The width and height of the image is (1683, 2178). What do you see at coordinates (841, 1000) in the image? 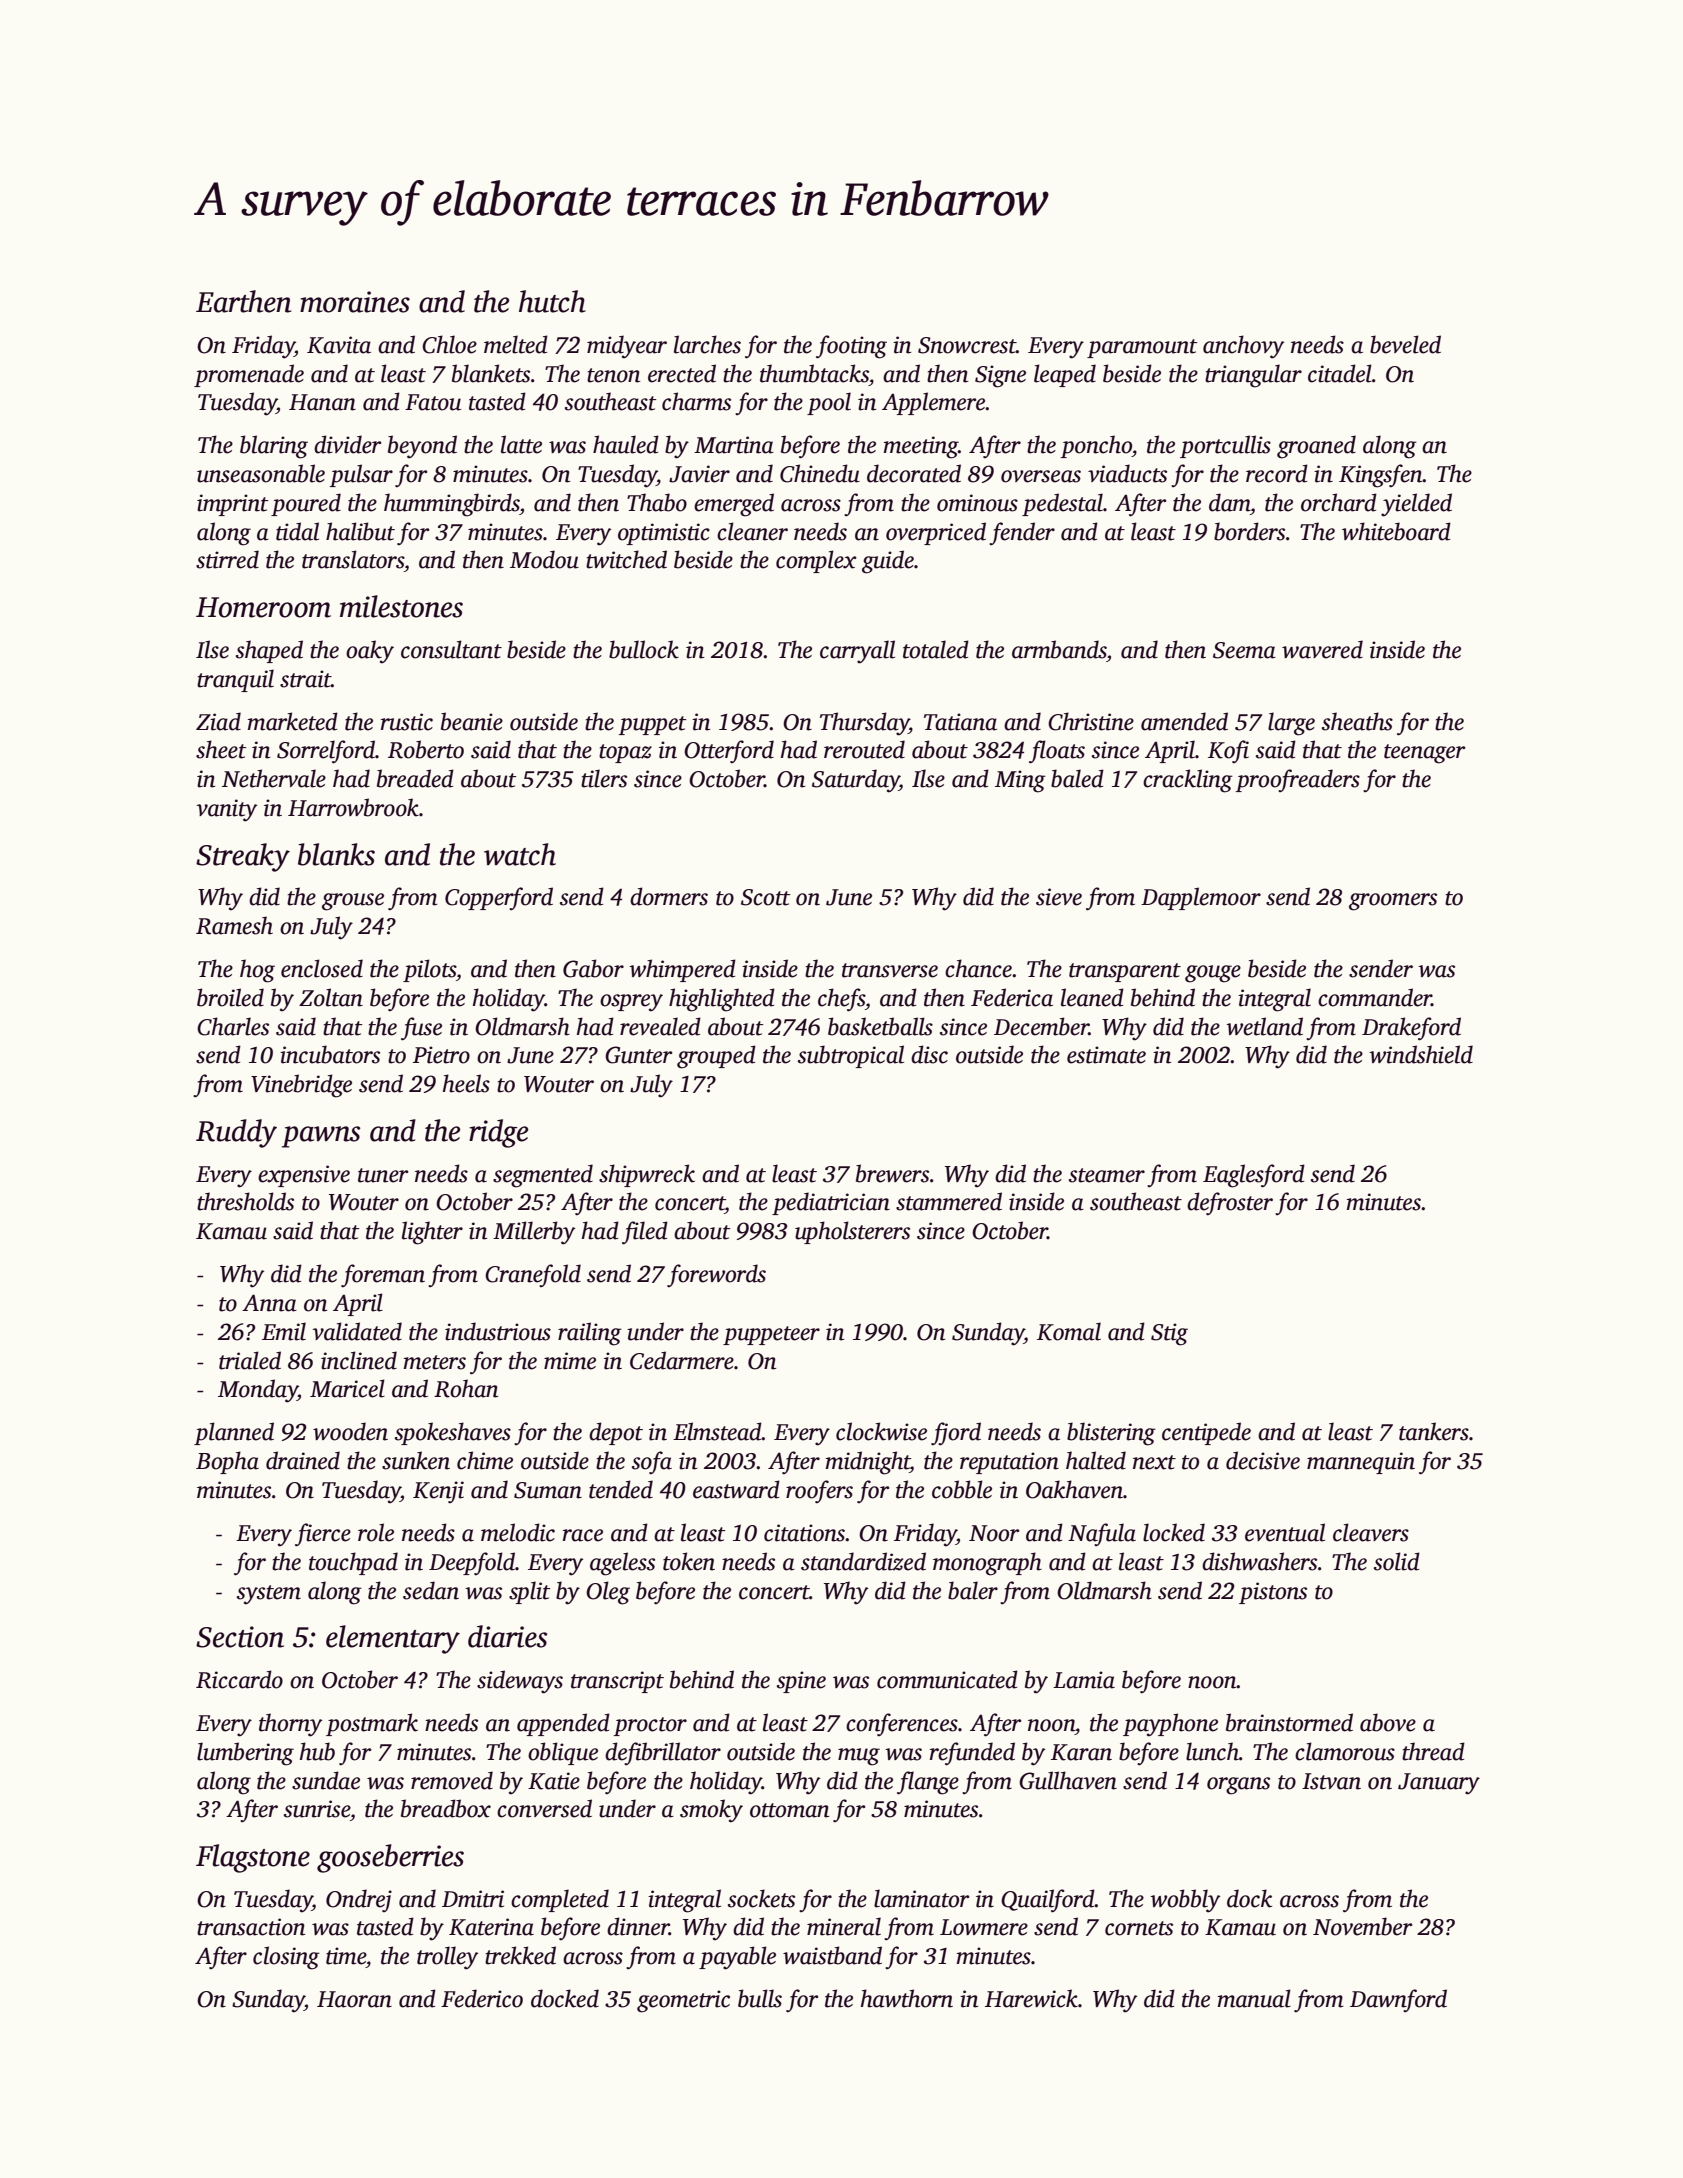
I see `chefs` at bounding box center [841, 1000].
